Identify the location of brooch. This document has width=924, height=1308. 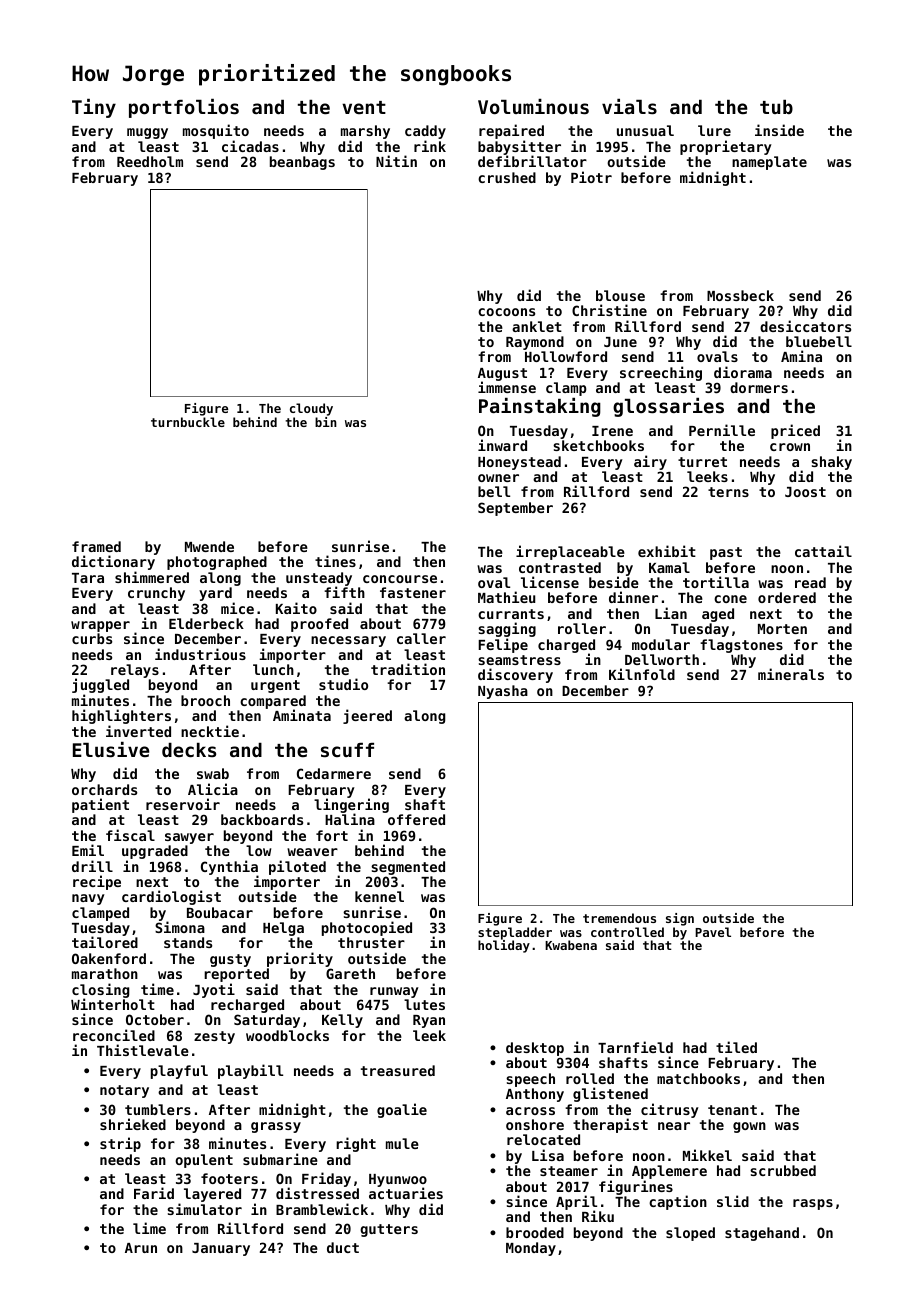
(205, 700).
